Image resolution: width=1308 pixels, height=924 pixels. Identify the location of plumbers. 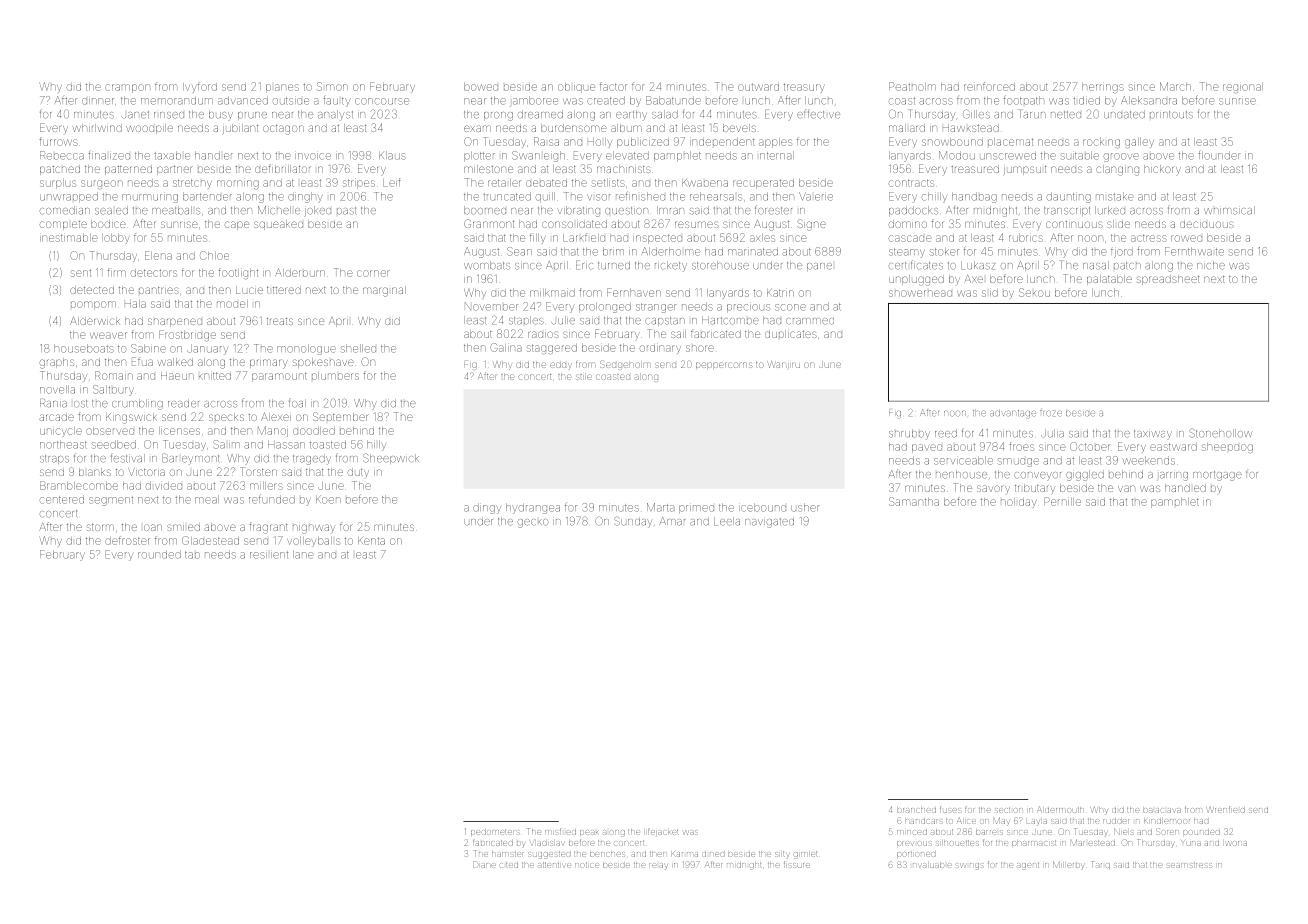
(335, 376).
